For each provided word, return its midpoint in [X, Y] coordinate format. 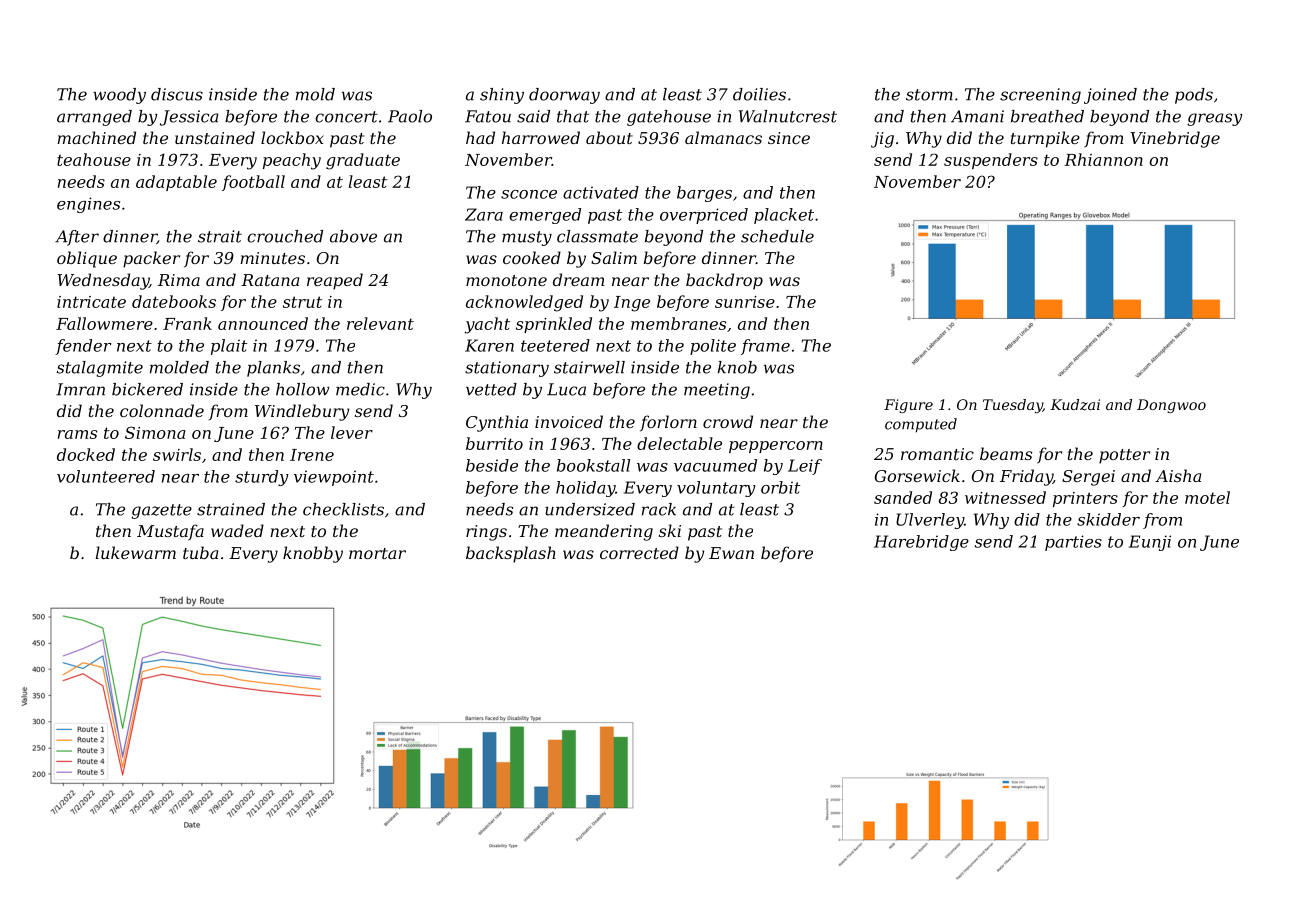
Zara [484, 214]
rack [659, 509]
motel [1207, 497]
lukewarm [136, 552]
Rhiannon [1103, 159]
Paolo [410, 116]
